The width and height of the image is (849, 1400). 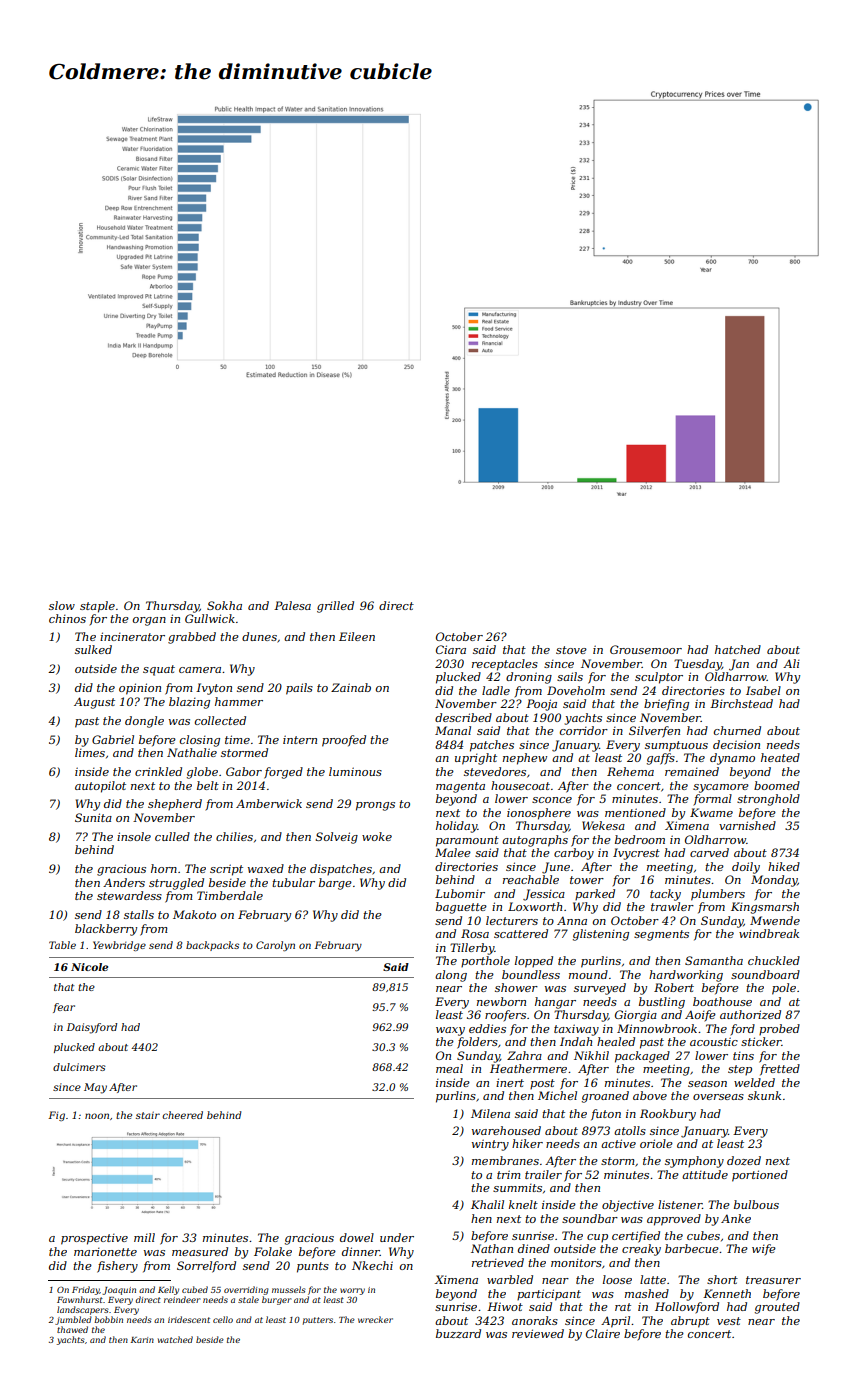 I want to click on Sunita, so click(x=93, y=817).
